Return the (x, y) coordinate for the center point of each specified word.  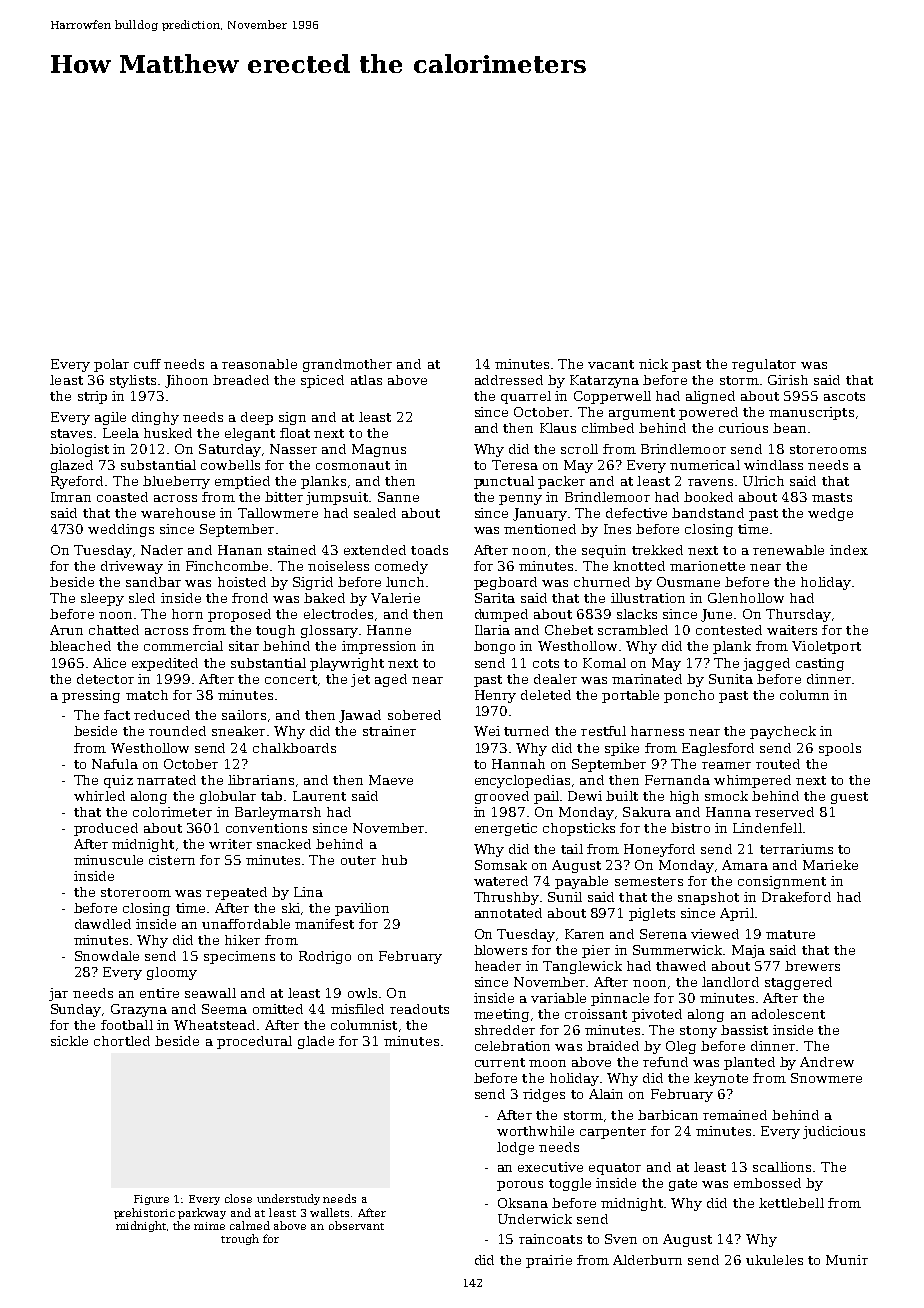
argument (642, 414)
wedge (830, 514)
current (500, 1062)
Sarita (495, 598)
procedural (254, 1042)
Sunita (731, 679)
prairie (549, 1261)
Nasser (293, 449)
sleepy (102, 599)
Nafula (115, 764)
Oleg (681, 1047)
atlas (366, 380)
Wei (487, 731)
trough (240, 1239)
